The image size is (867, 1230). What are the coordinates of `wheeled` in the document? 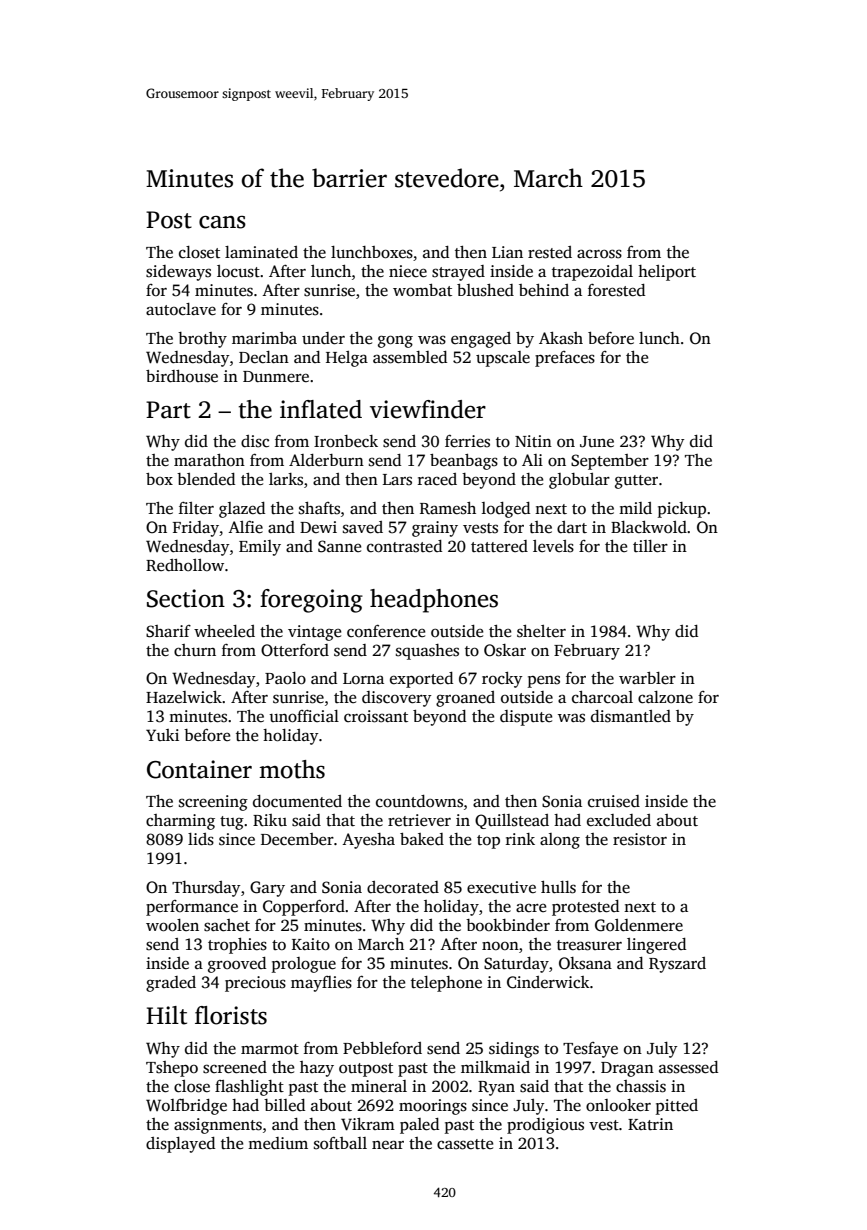 It's located at (224, 631).
